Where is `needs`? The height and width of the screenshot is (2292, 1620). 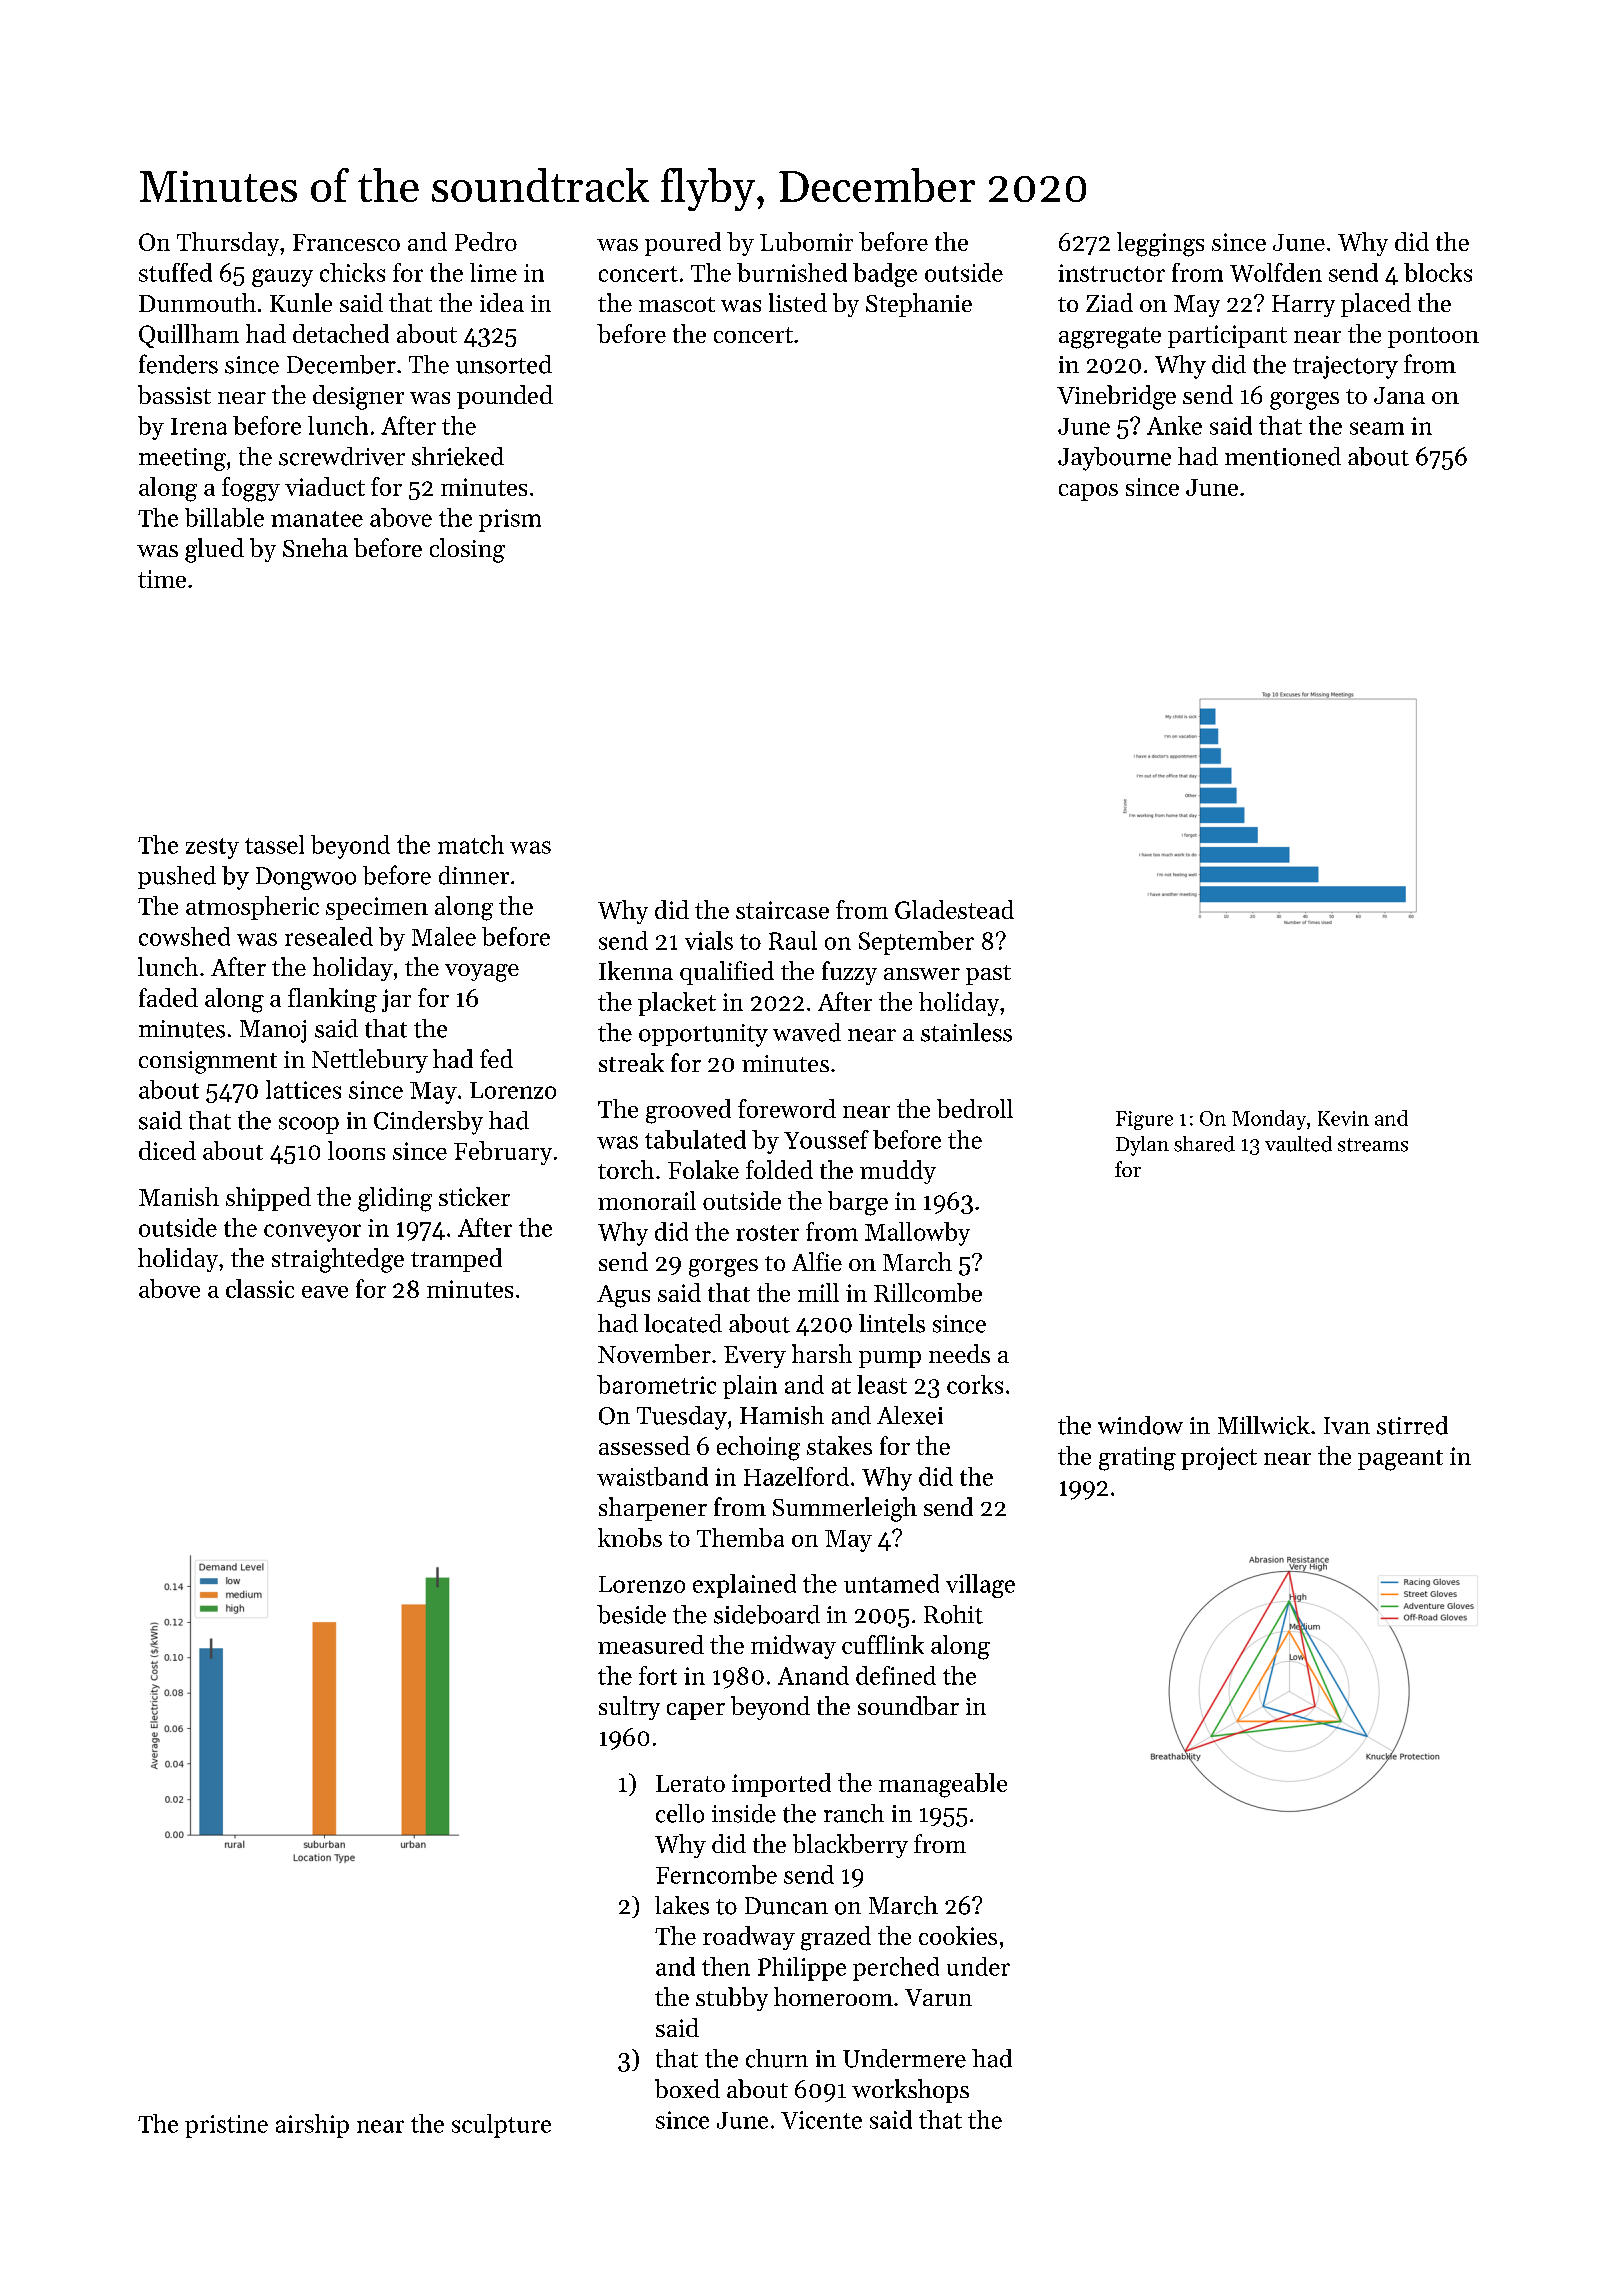
needs is located at coordinates (959, 1353).
